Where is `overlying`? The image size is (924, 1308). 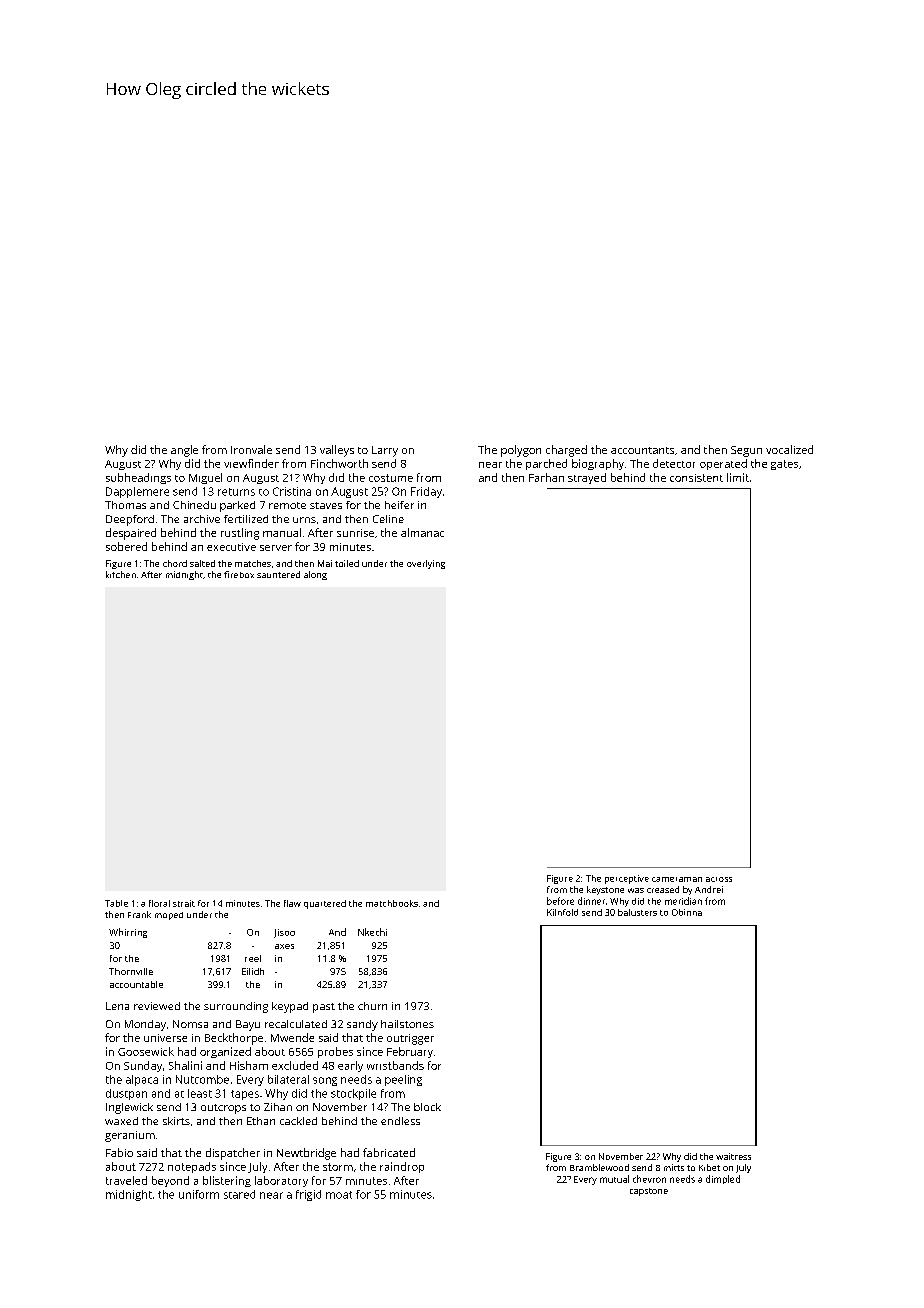 overlying is located at coordinates (426, 564).
